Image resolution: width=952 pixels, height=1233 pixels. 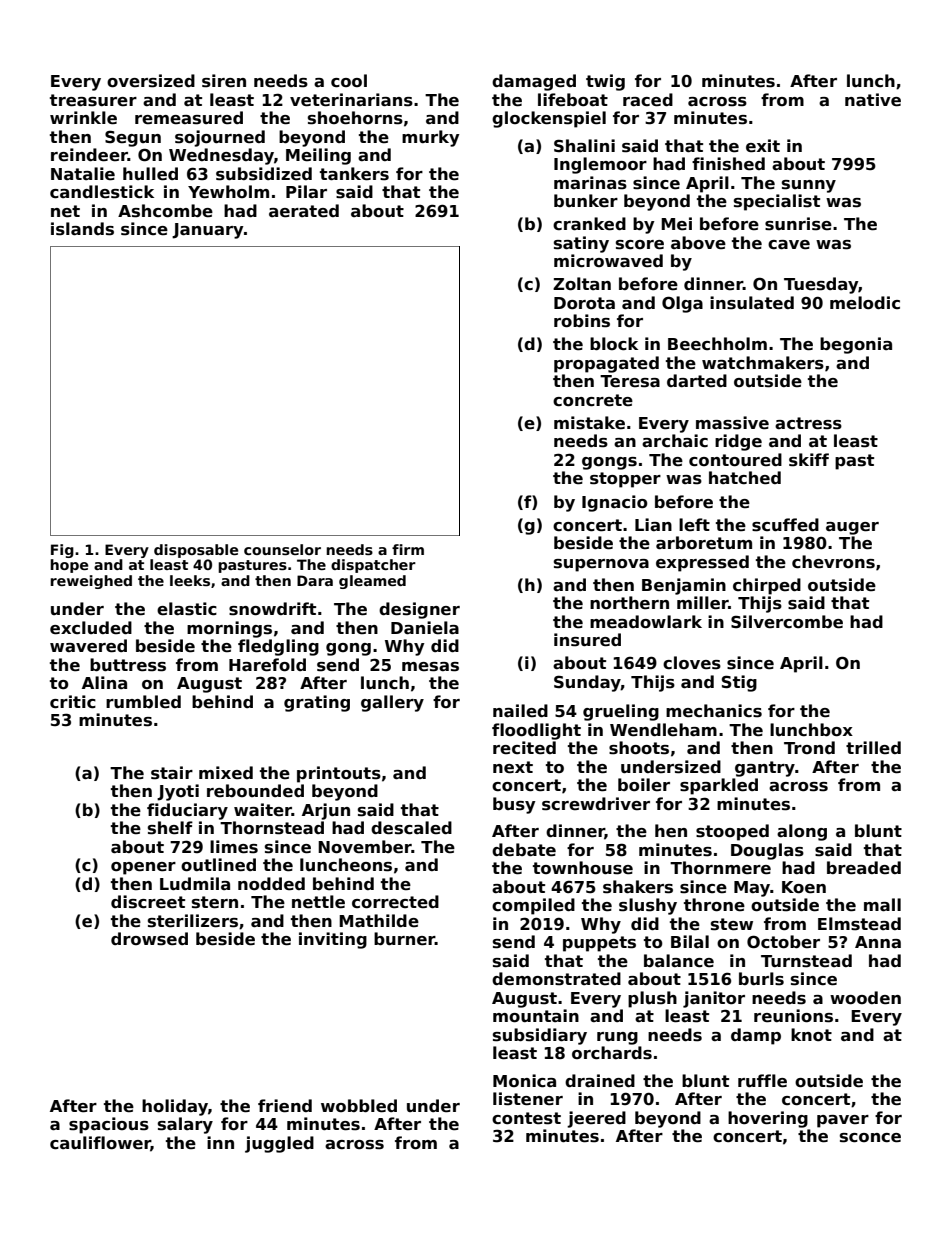 What do you see at coordinates (536, 1016) in the image?
I see `mountain` at bounding box center [536, 1016].
